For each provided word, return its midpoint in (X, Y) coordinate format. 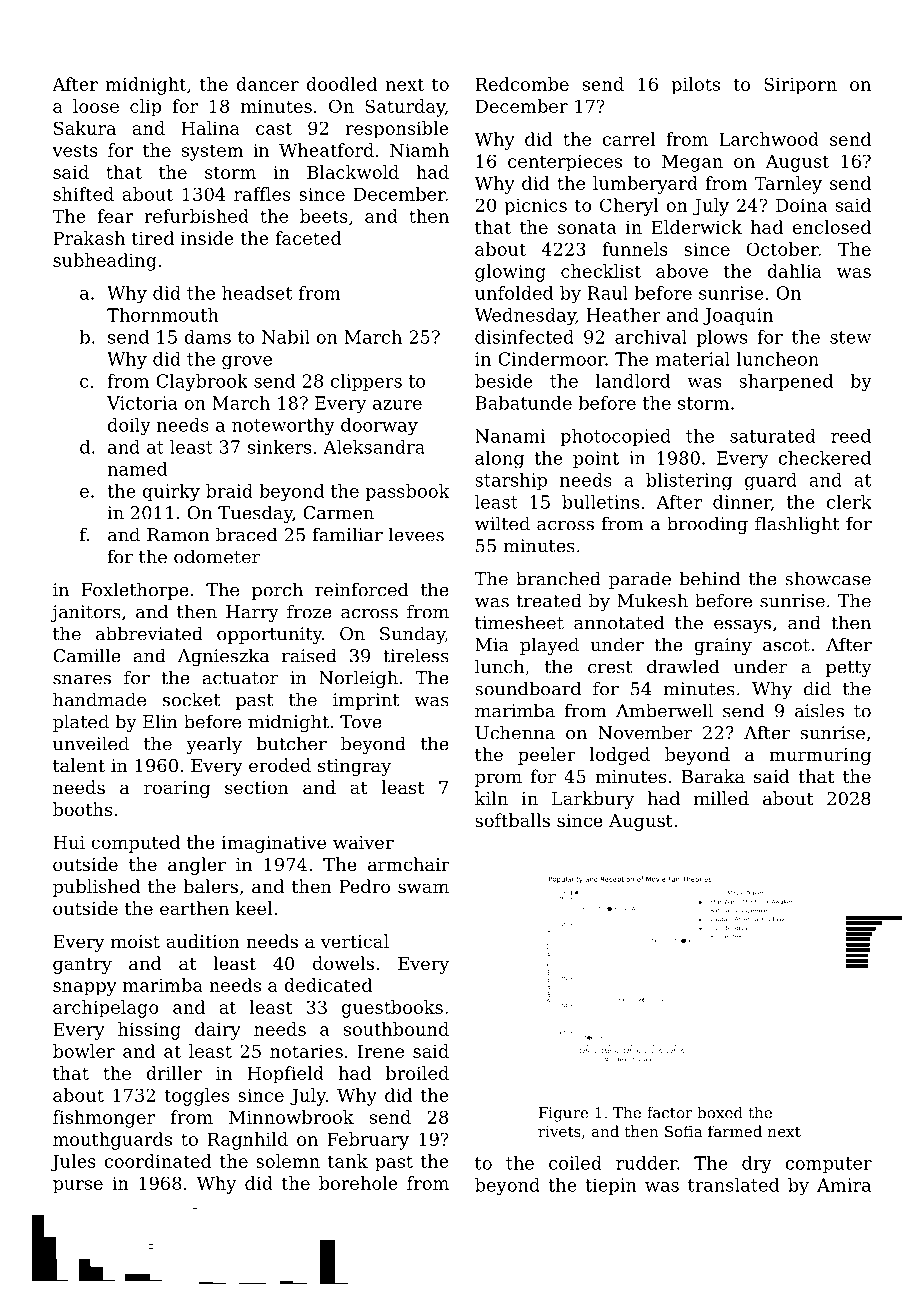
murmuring (820, 756)
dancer (267, 84)
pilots (696, 86)
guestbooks (392, 1009)
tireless (416, 655)
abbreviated (149, 633)
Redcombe (522, 84)
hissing (149, 1031)
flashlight (797, 525)
